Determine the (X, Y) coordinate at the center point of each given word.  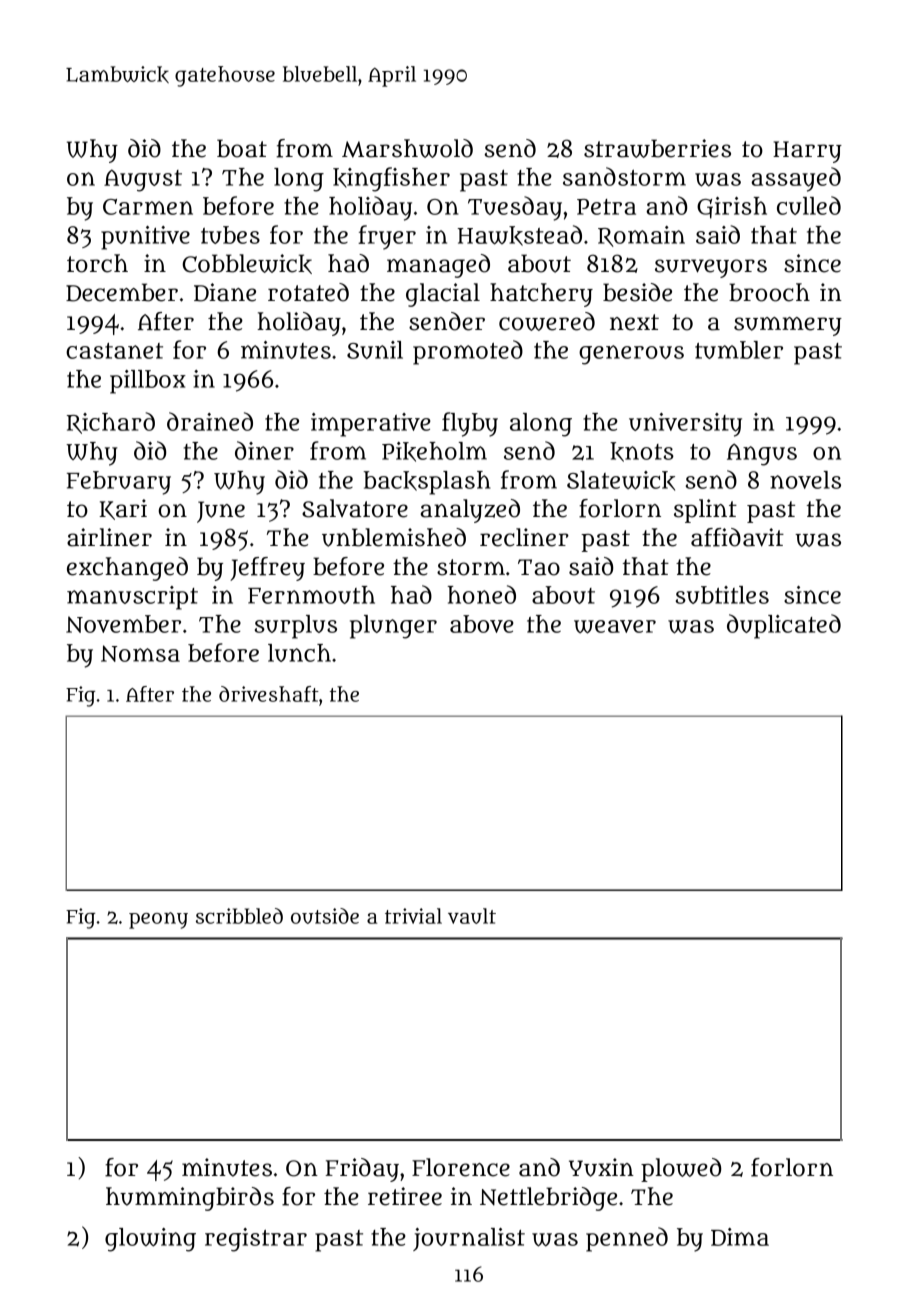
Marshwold (407, 148)
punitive (145, 238)
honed (481, 594)
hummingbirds (190, 1199)
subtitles (722, 595)
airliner (109, 537)
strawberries (657, 148)
